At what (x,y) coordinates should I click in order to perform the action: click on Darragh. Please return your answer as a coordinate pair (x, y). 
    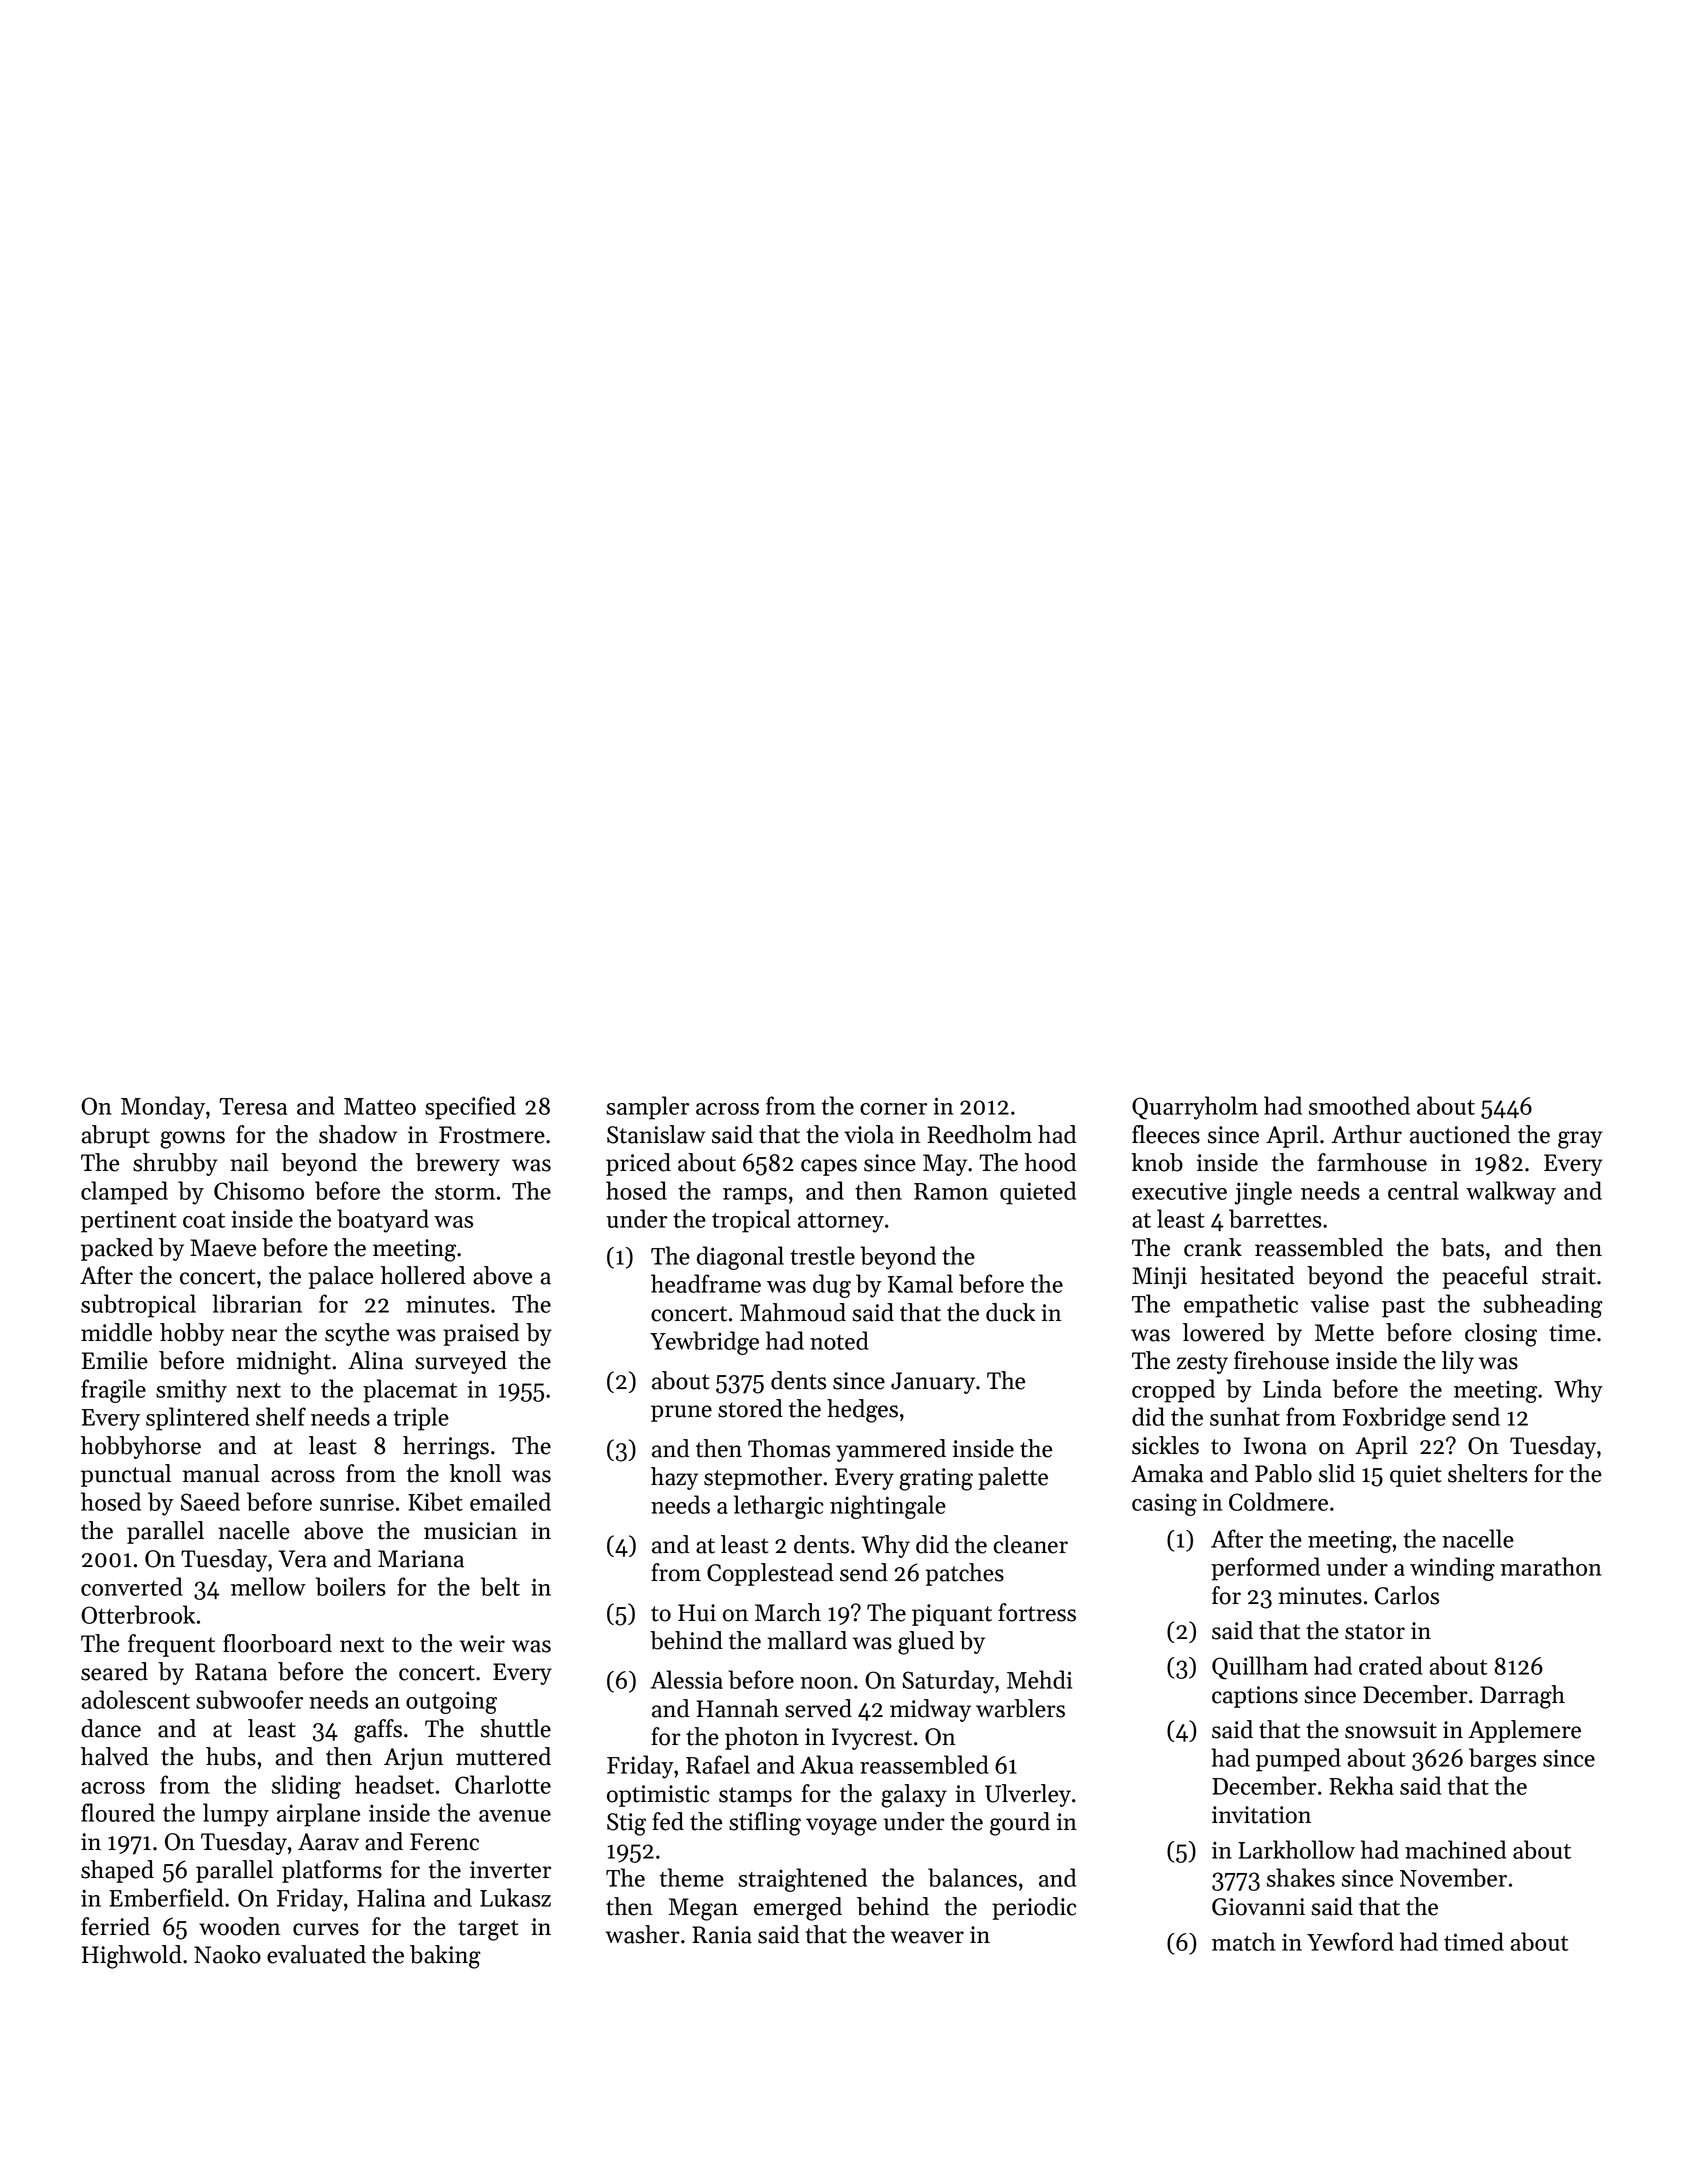
    Looking at the image, I should click on (1522, 1697).
